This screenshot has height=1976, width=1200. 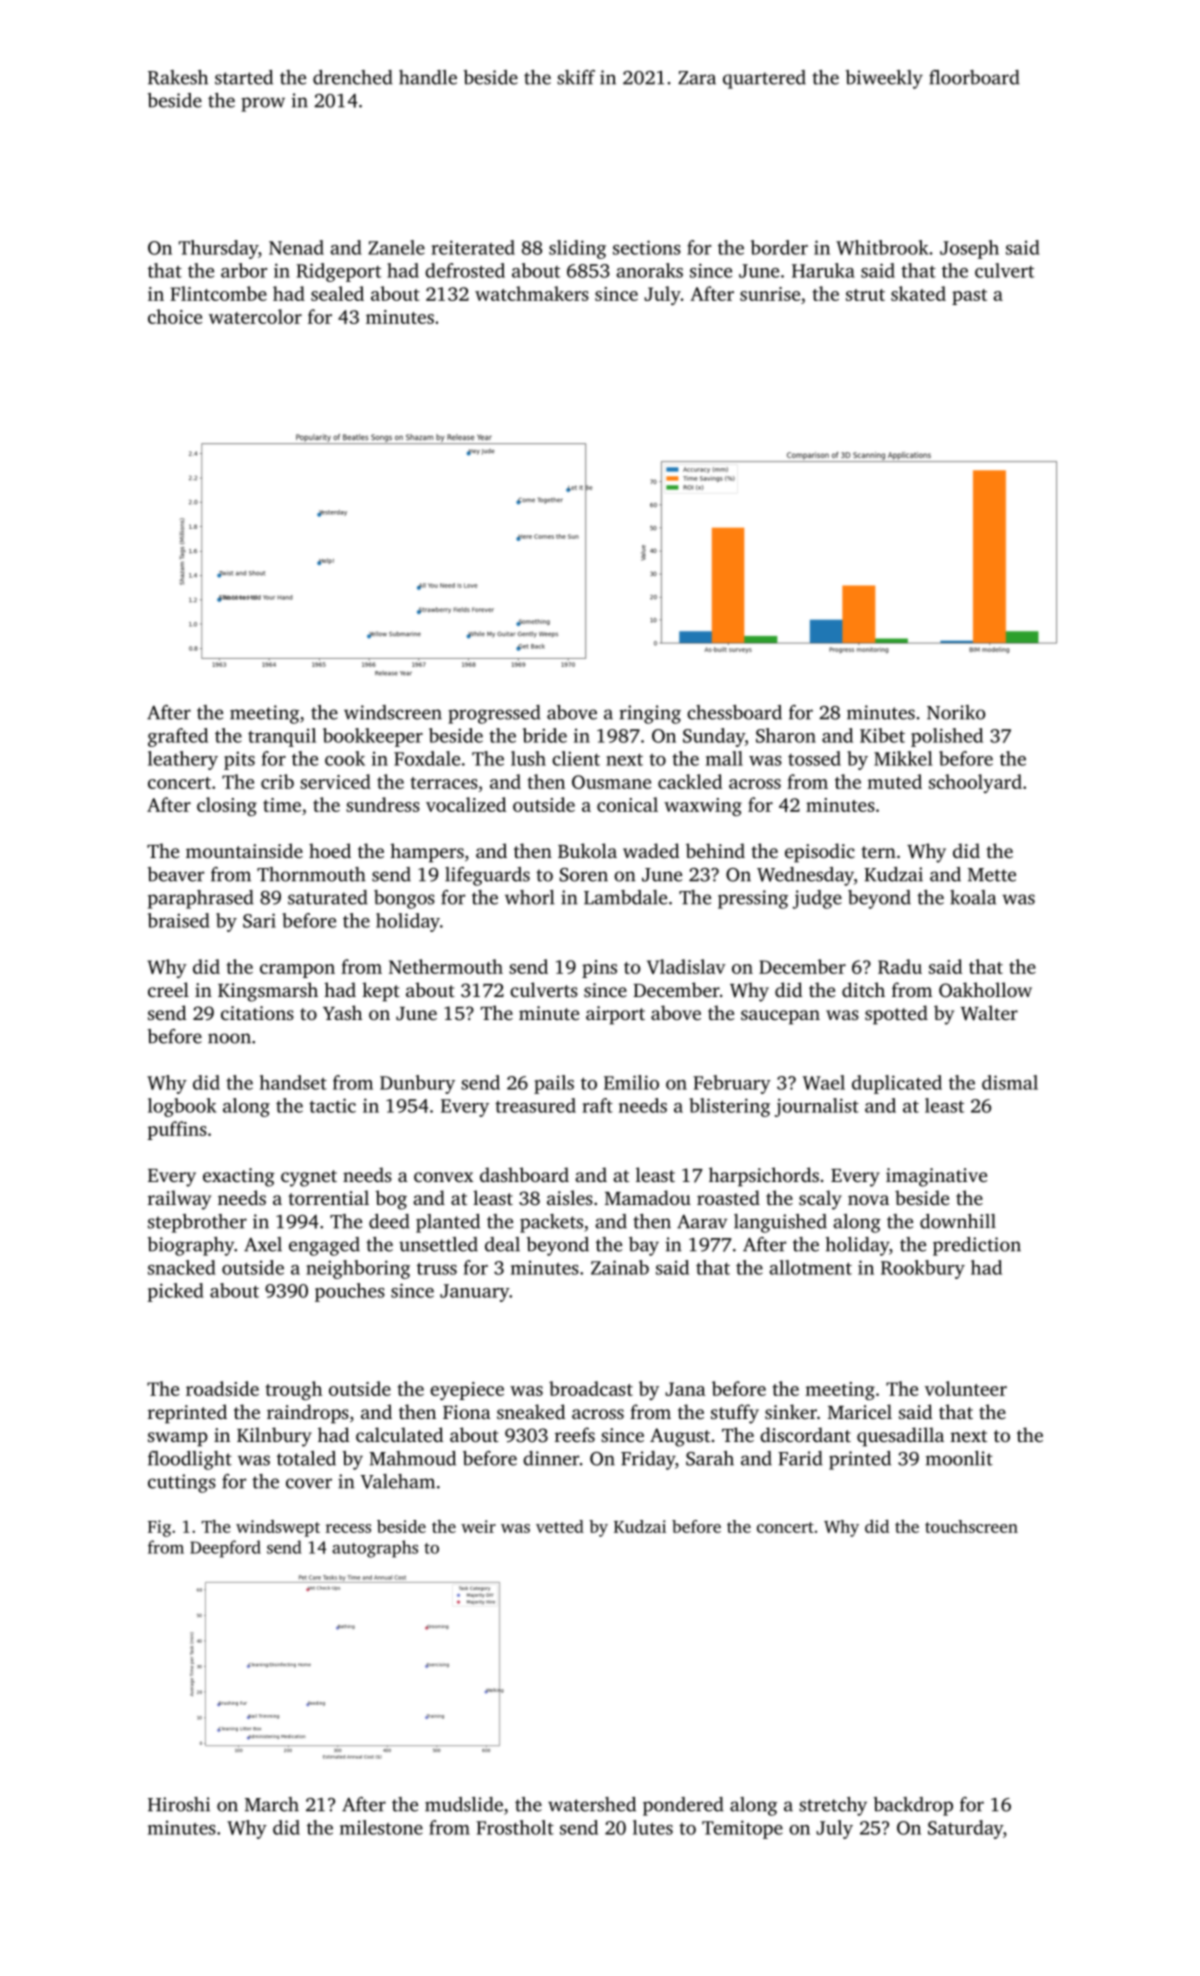 What do you see at coordinates (975, 783) in the screenshot?
I see `schoolyard` at bounding box center [975, 783].
